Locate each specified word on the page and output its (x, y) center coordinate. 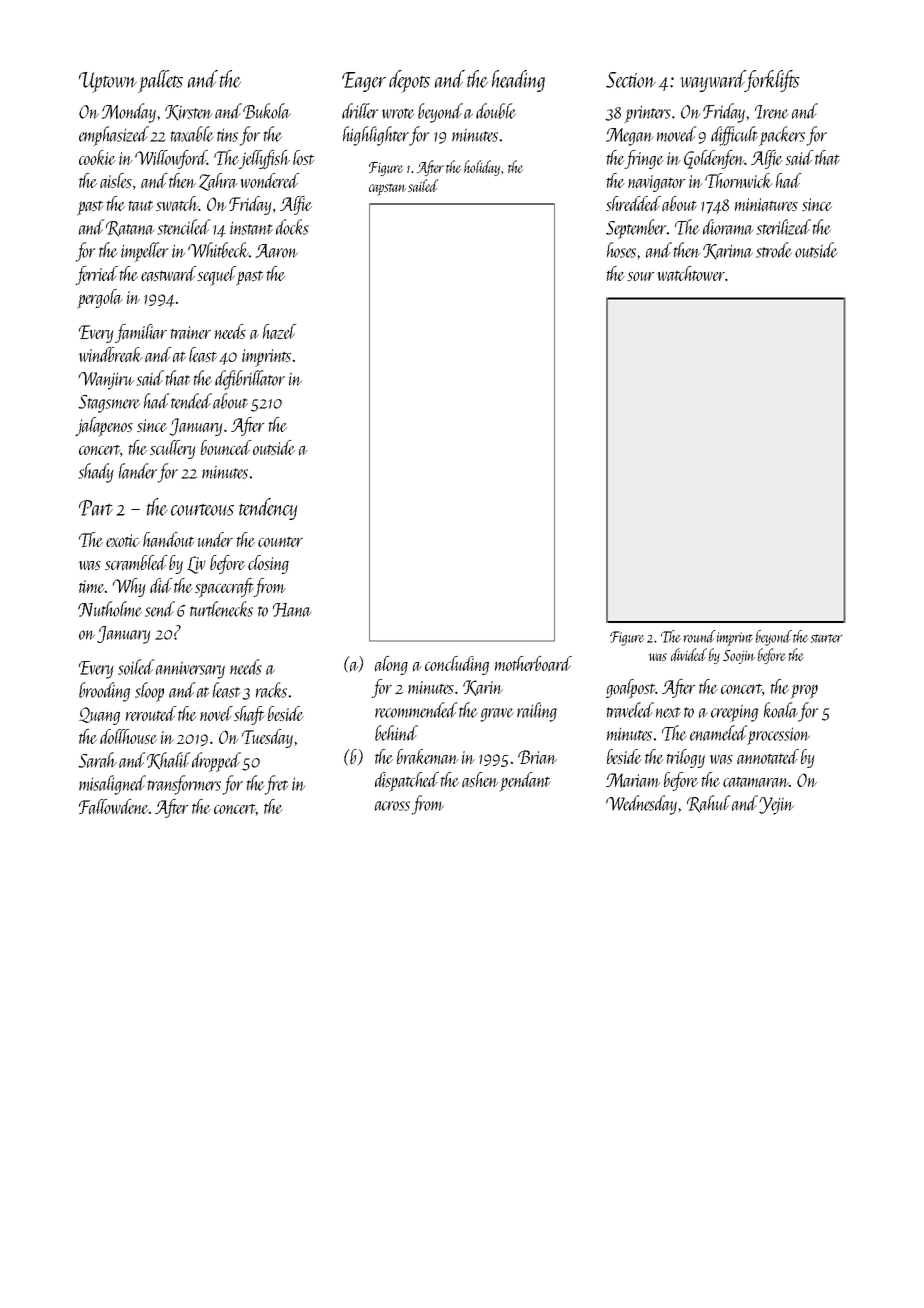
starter (826, 638)
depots (409, 81)
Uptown (108, 82)
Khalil (168, 761)
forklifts (772, 81)
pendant (524, 782)
